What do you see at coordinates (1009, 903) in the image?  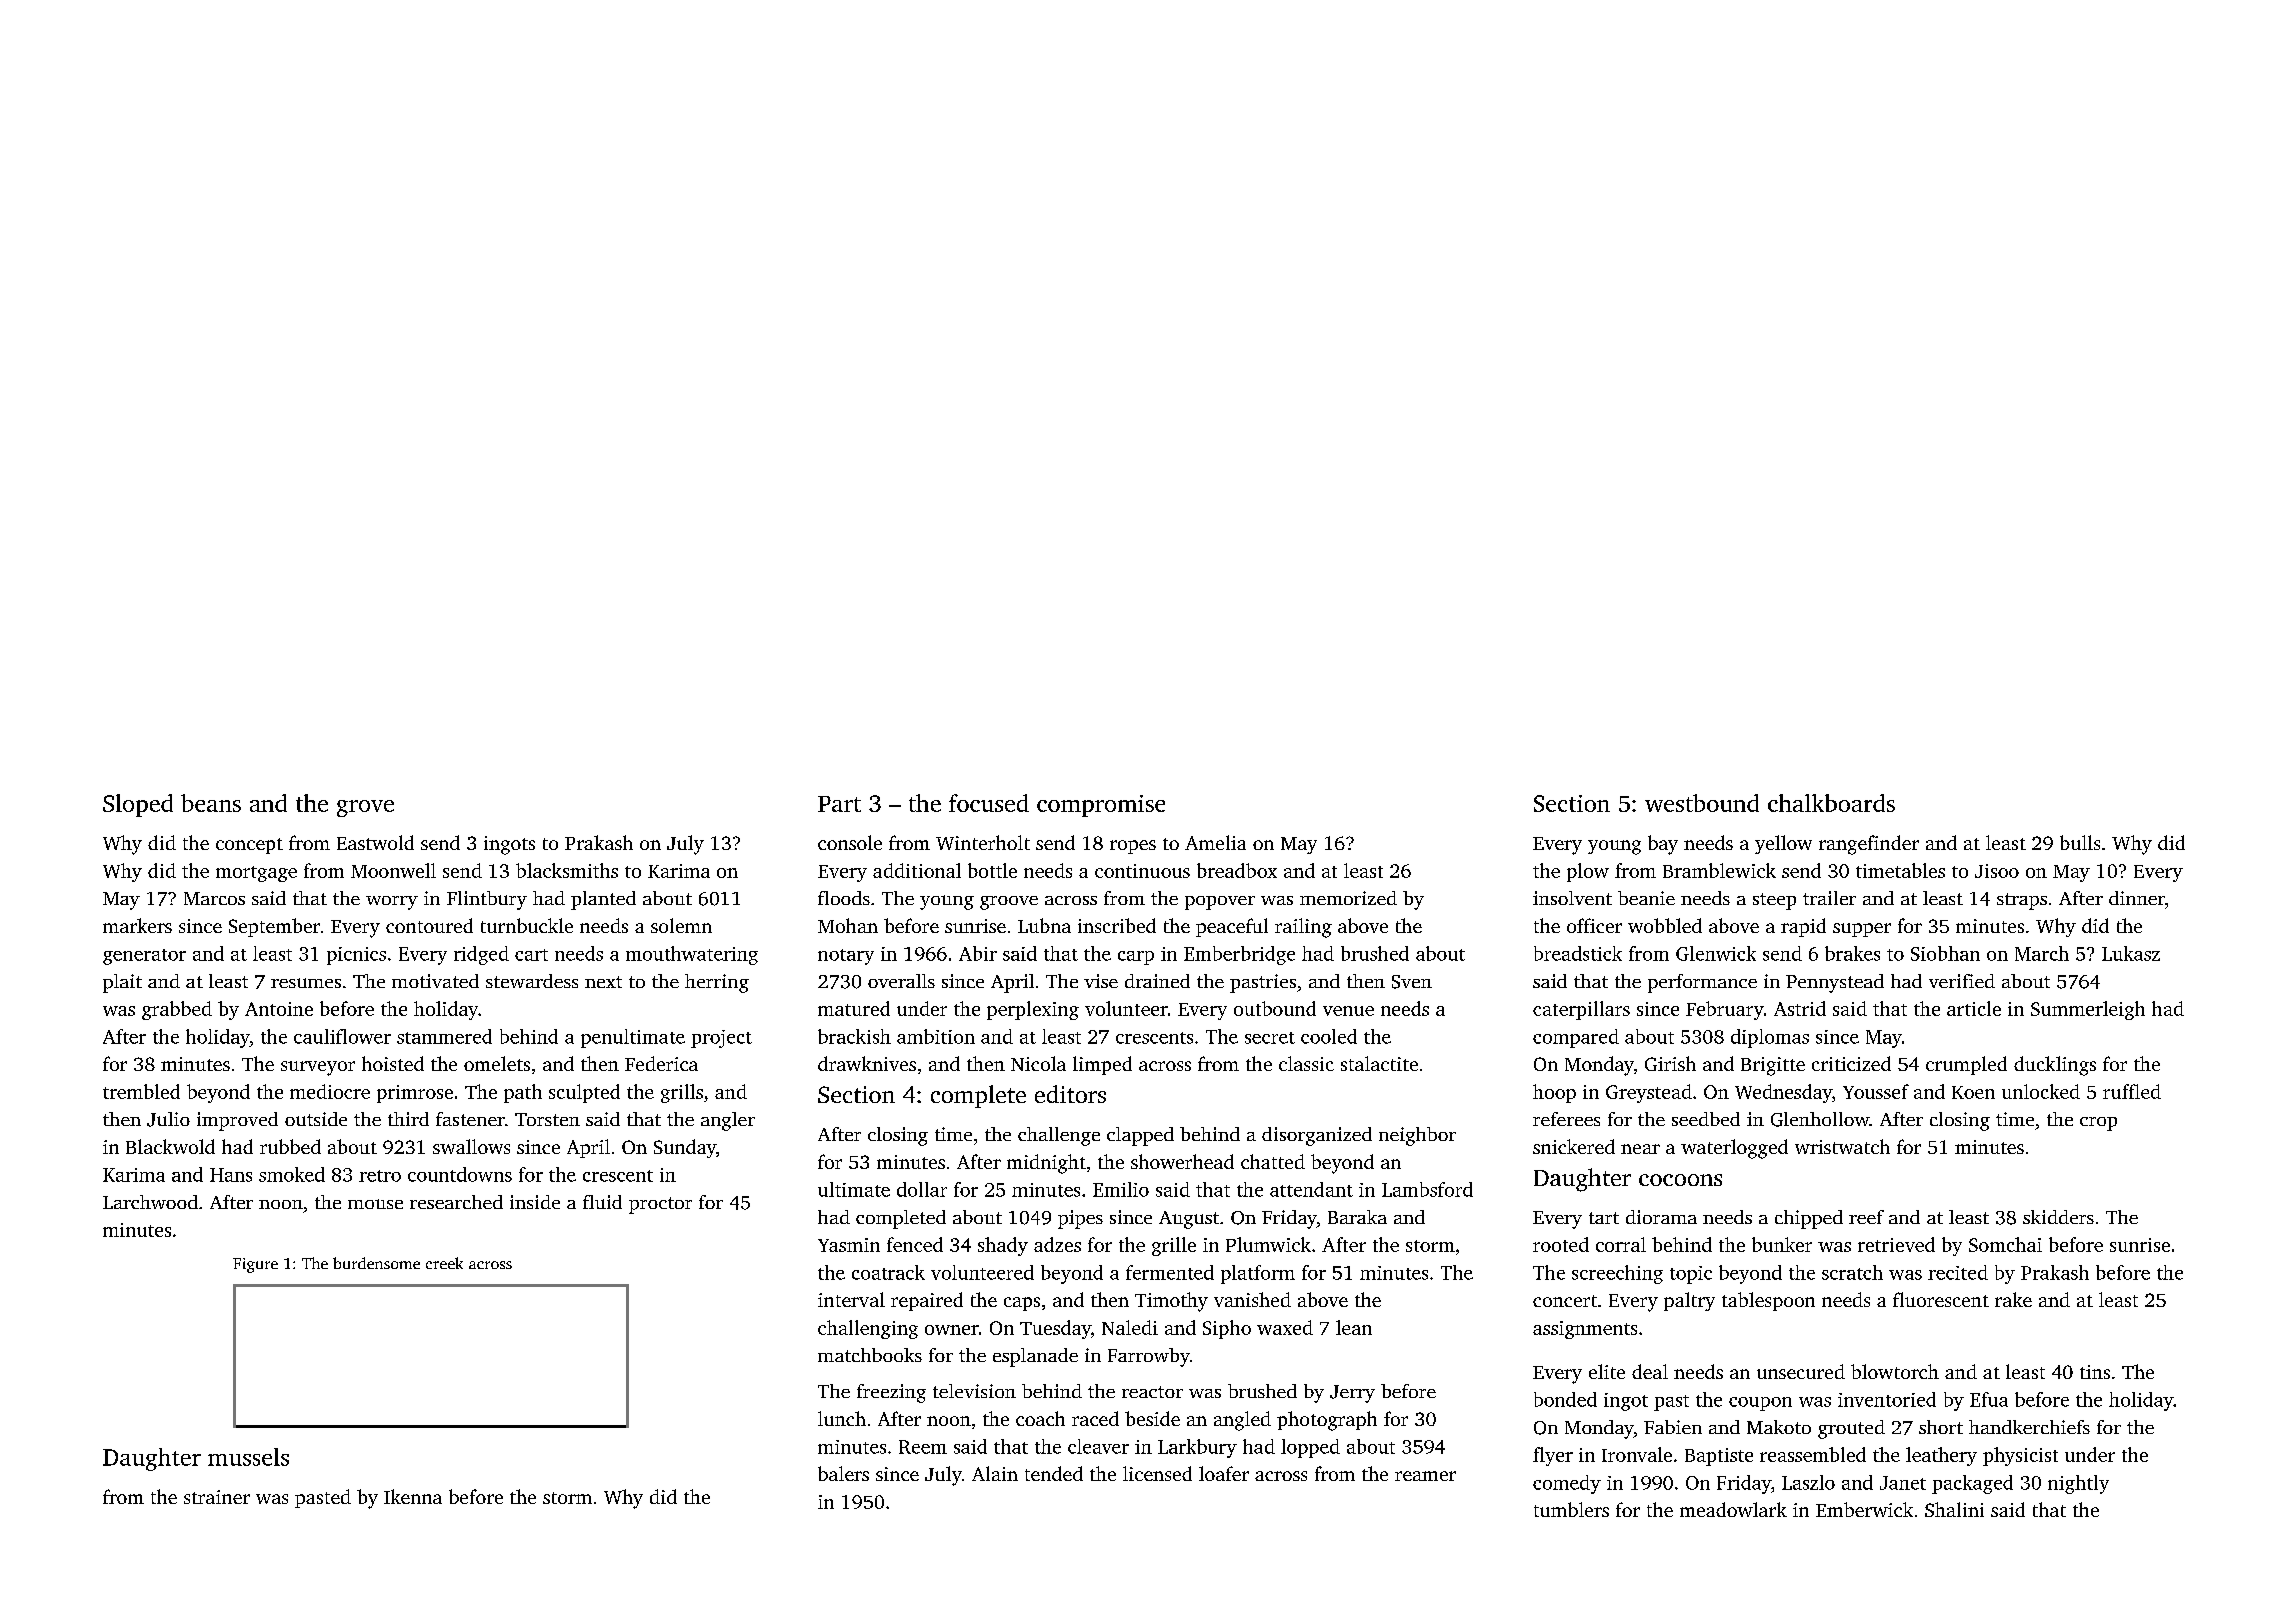 I see `groove` at bounding box center [1009, 903].
